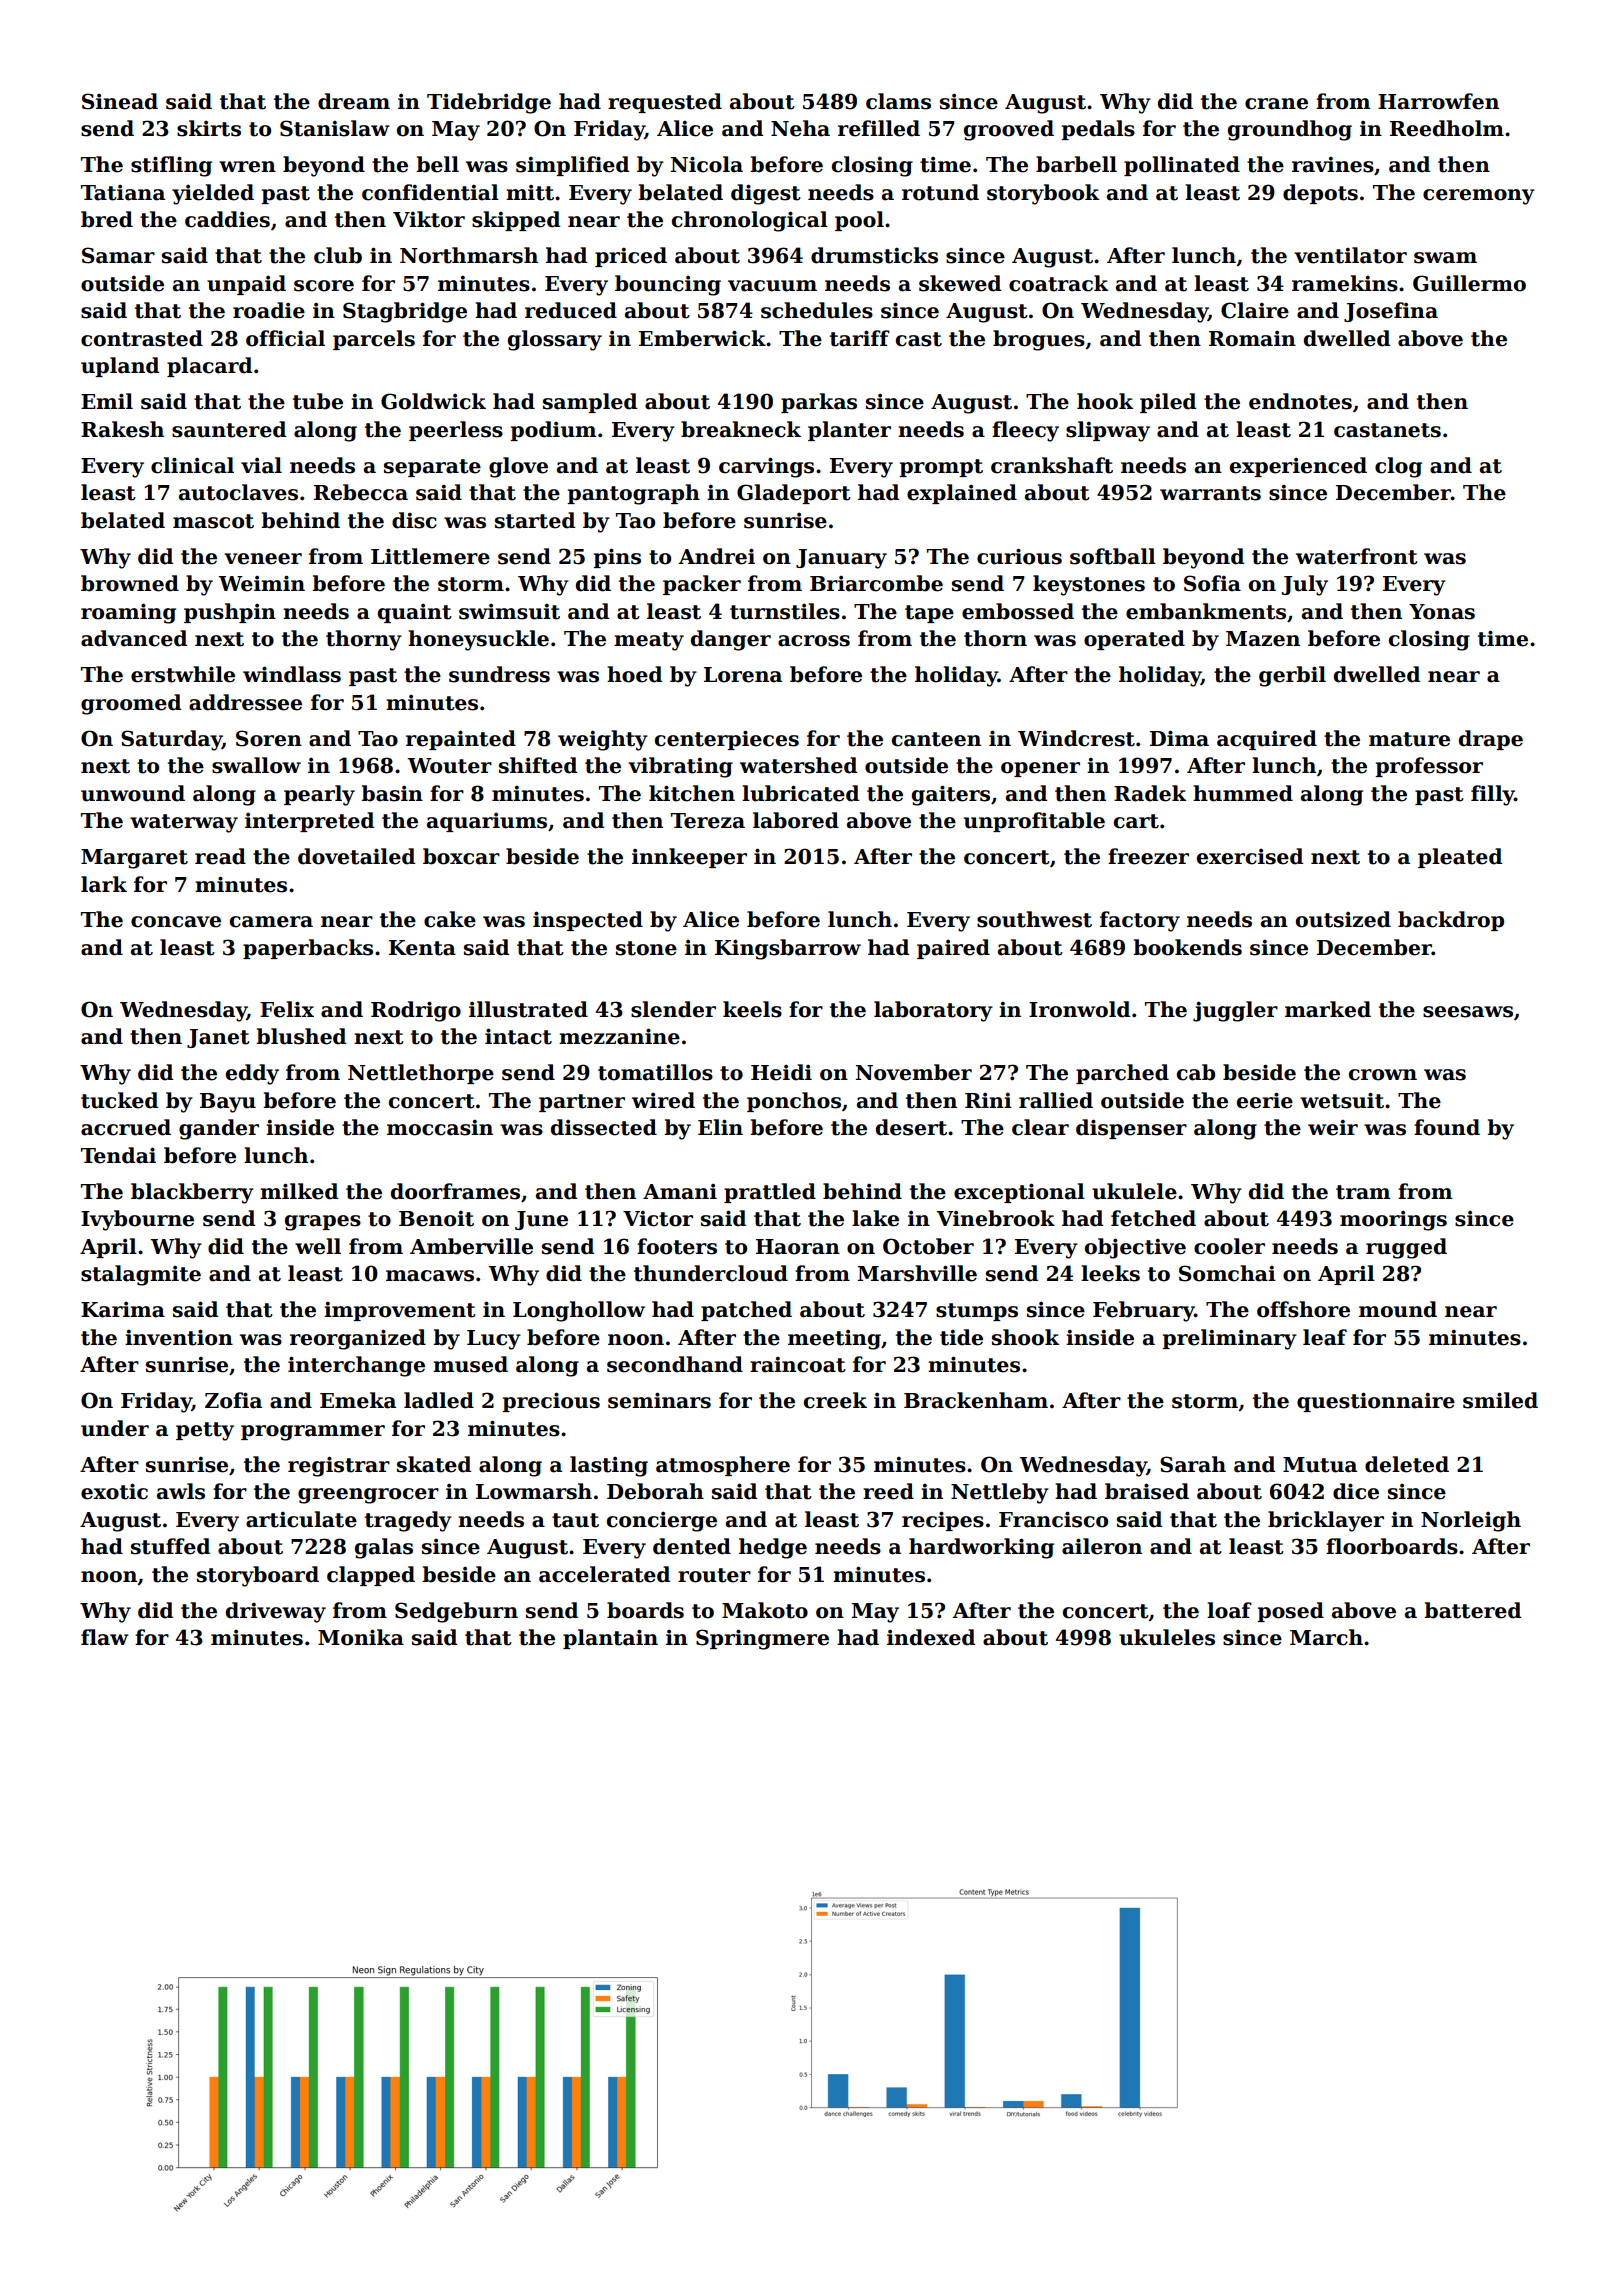  Describe the element at coordinates (677, 1246) in the document. I see `footers` at that location.
